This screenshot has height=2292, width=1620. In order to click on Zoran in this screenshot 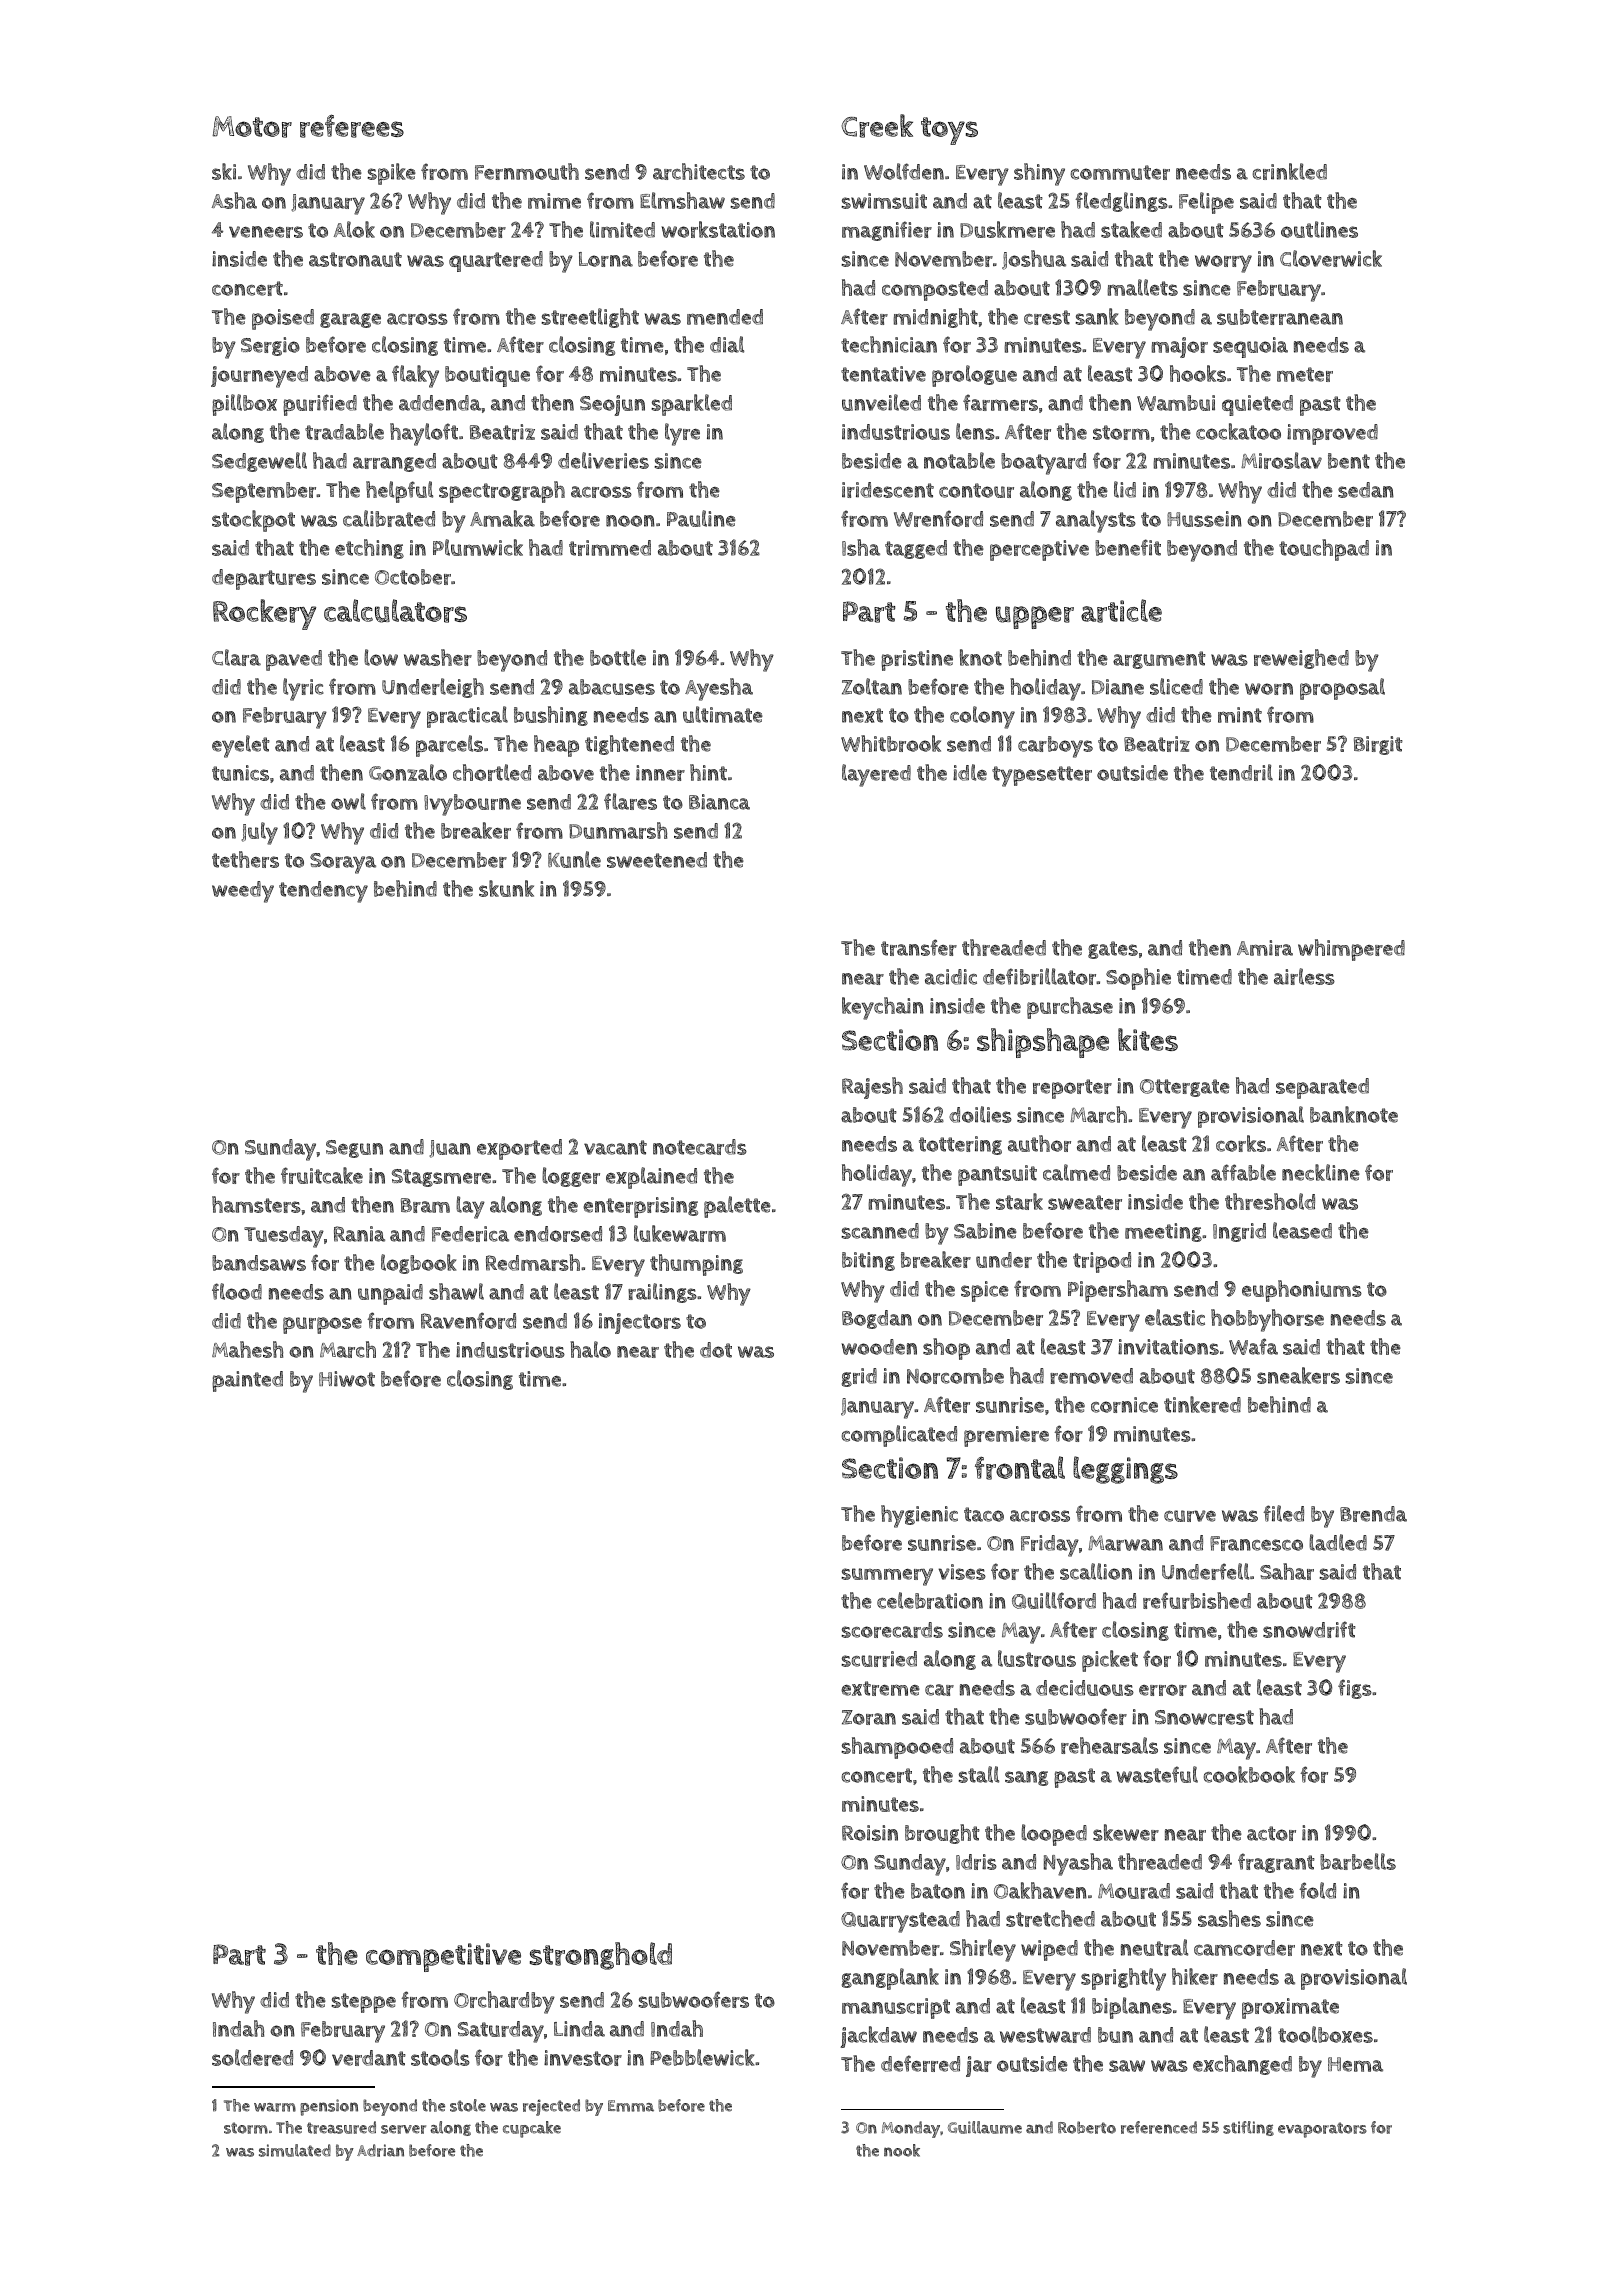, I will do `click(869, 1717)`.
